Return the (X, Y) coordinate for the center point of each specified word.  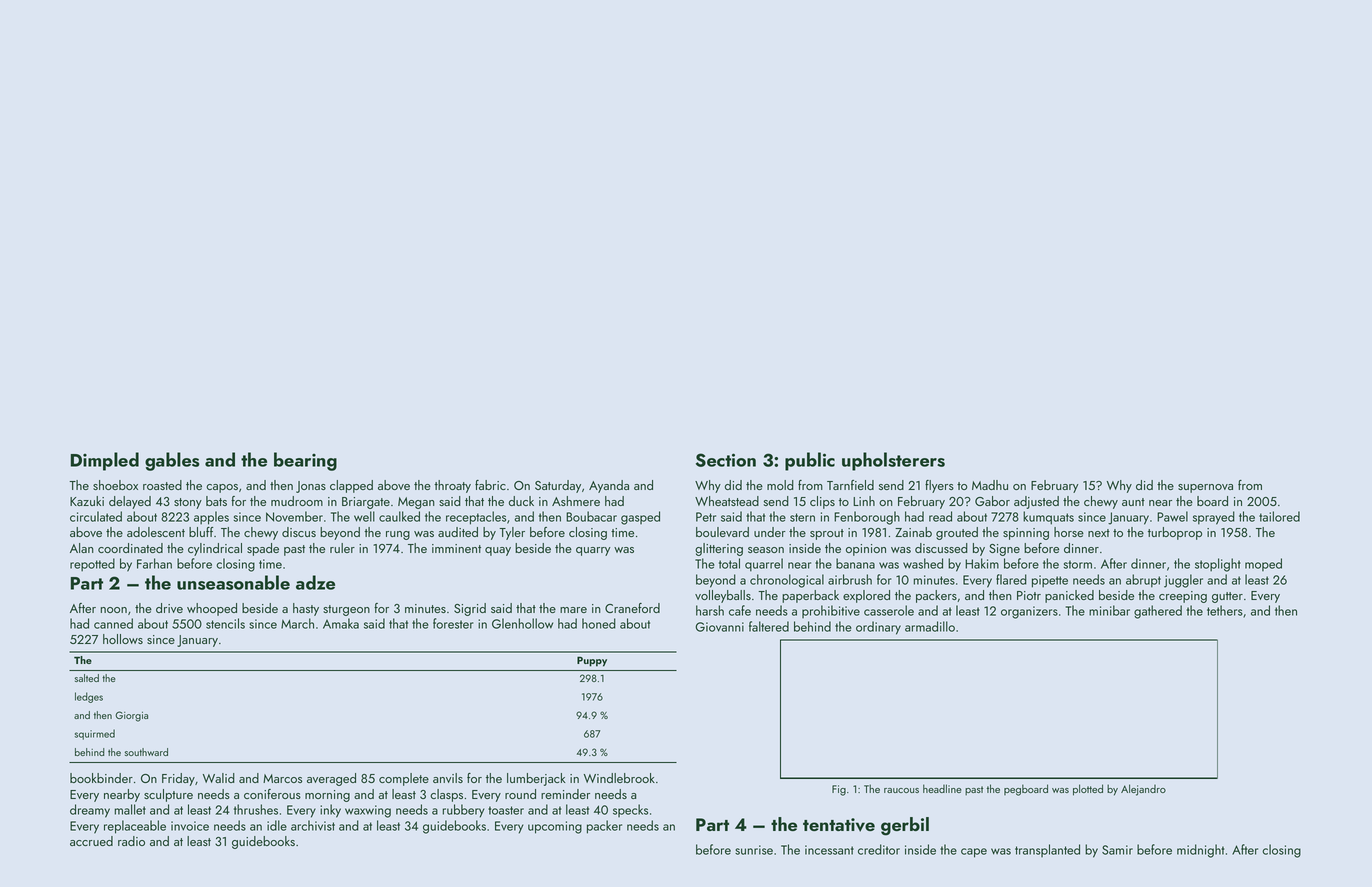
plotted (1088, 790)
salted (87, 678)
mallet (130, 809)
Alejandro (1143, 790)
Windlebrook (619, 778)
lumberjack (536, 779)
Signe (1004, 550)
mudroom (297, 501)
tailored (1279, 516)
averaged (331, 779)
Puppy (592, 661)
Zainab (913, 532)
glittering (719, 549)
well (364, 516)
